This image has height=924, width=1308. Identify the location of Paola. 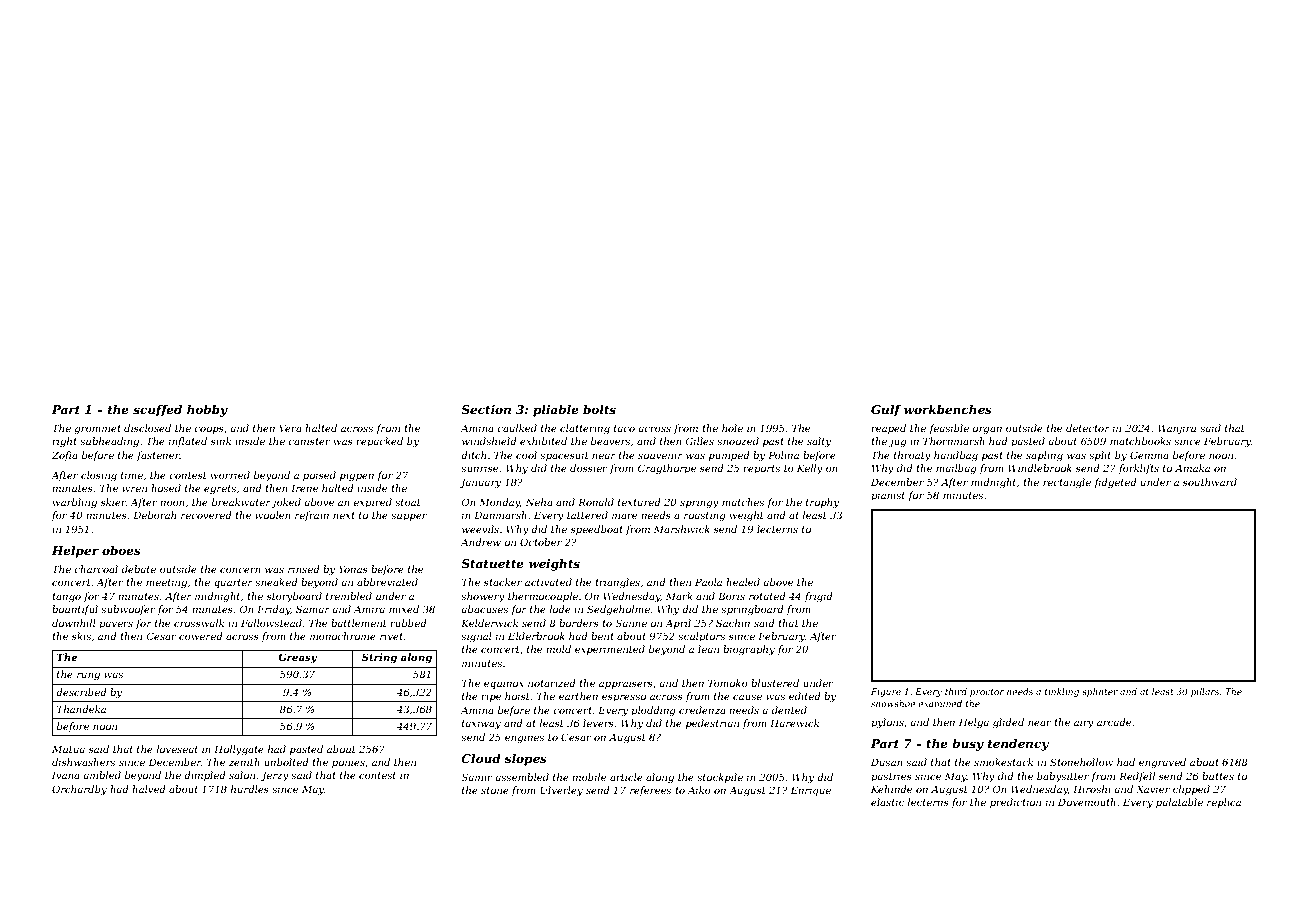
(708, 582).
